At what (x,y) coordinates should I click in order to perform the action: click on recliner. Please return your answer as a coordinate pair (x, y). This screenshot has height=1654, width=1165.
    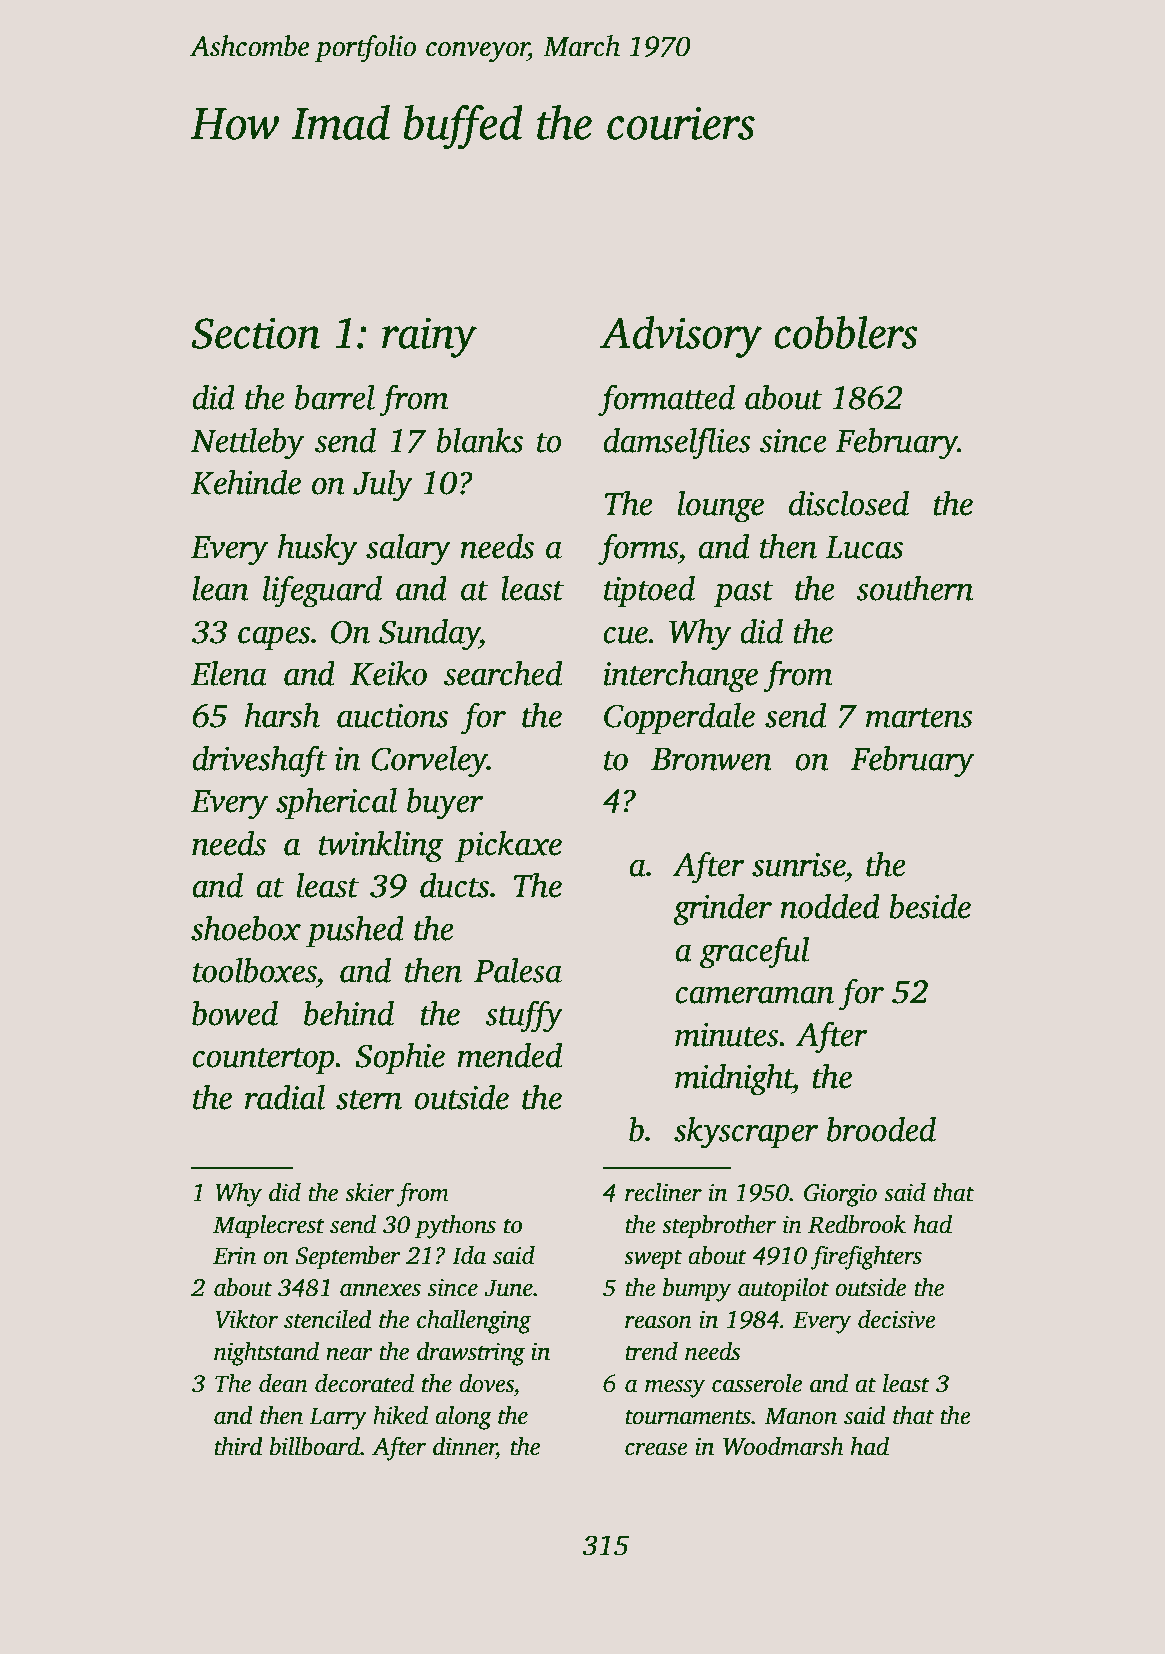
    Looking at the image, I should click on (663, 1192).
